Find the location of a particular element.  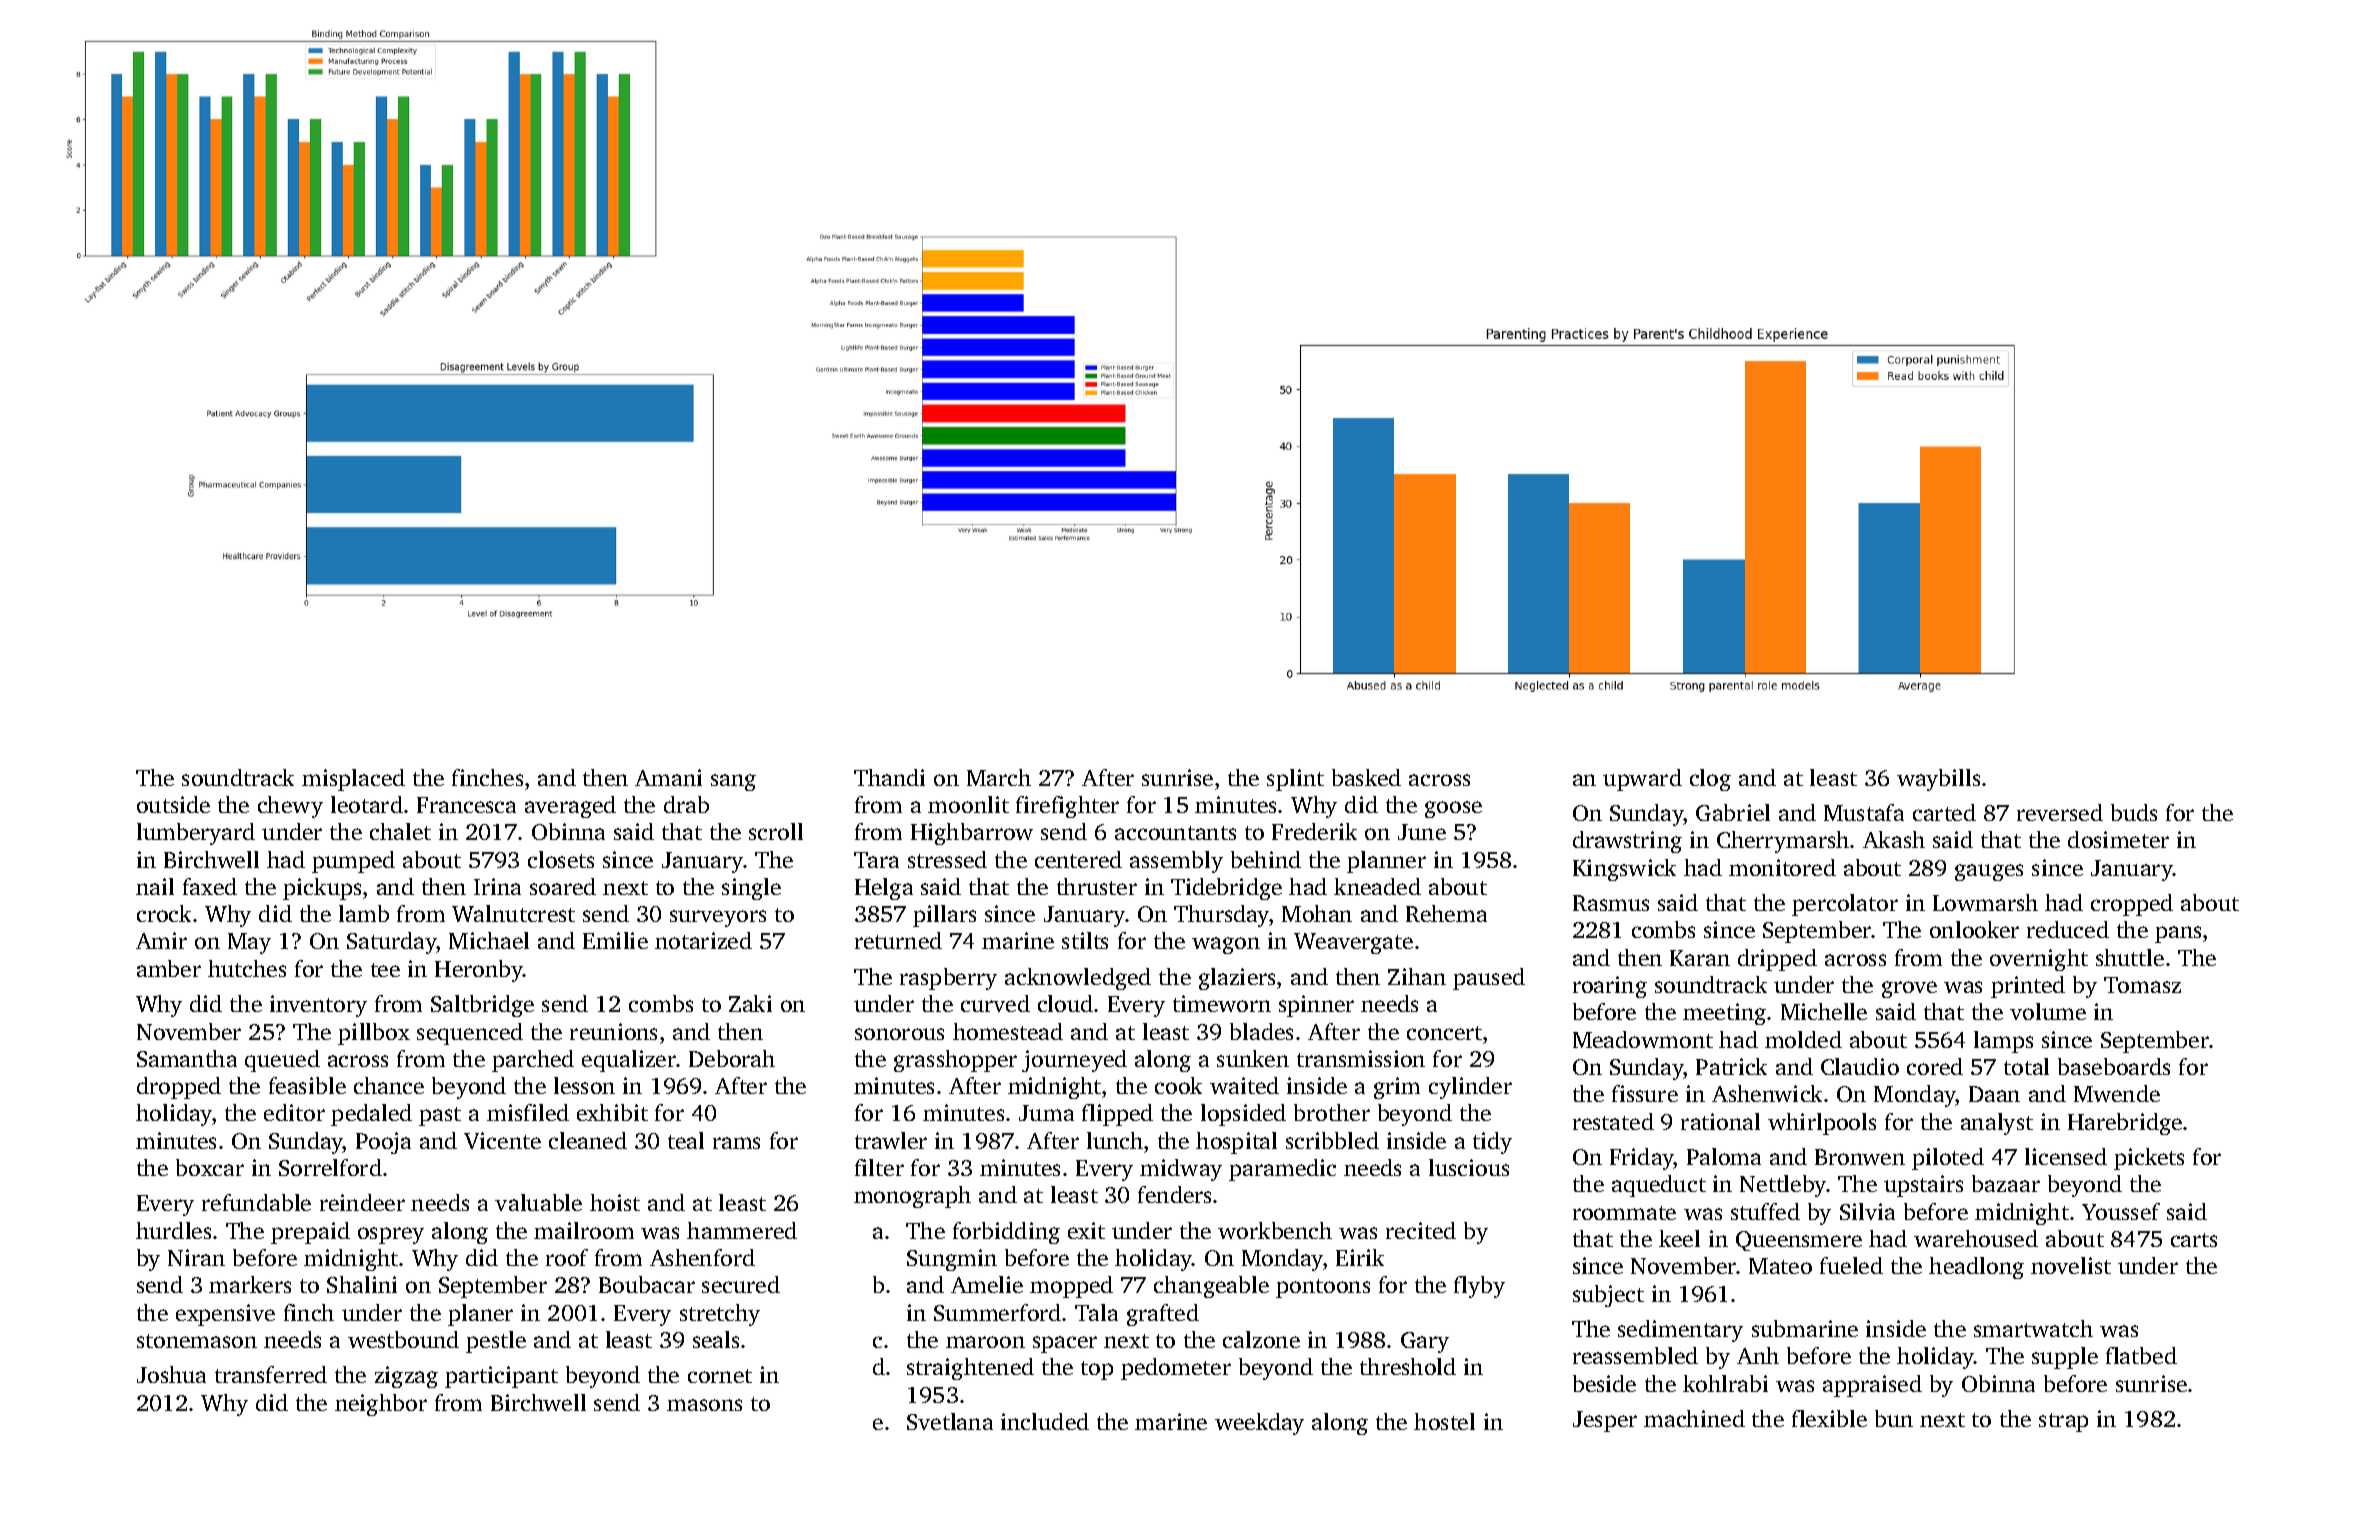

Youssef is located at coordinates (2121, 1211).
